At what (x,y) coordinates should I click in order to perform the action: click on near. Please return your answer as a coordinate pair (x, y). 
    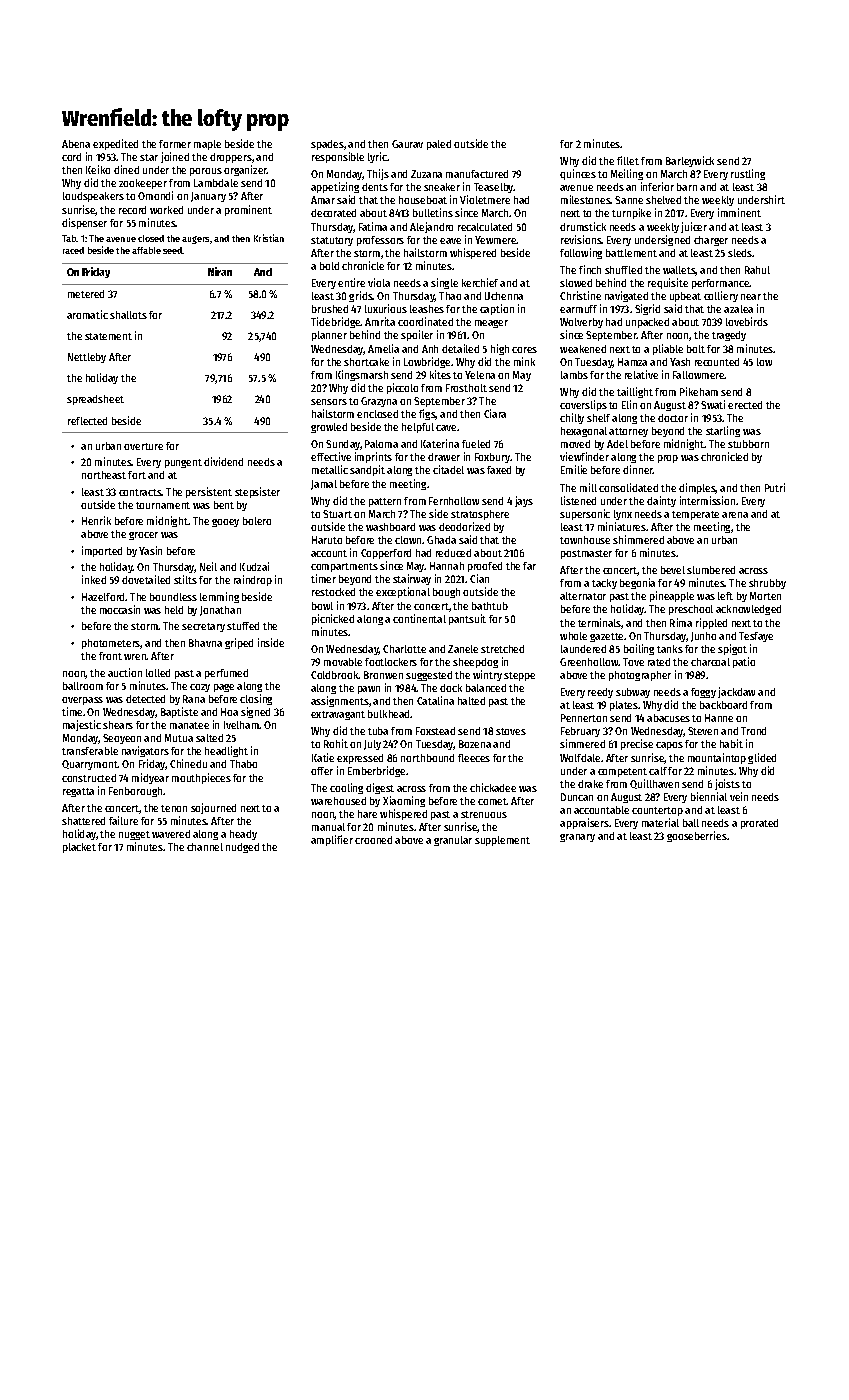
    Looking at the image, I should click on (751, 297).
